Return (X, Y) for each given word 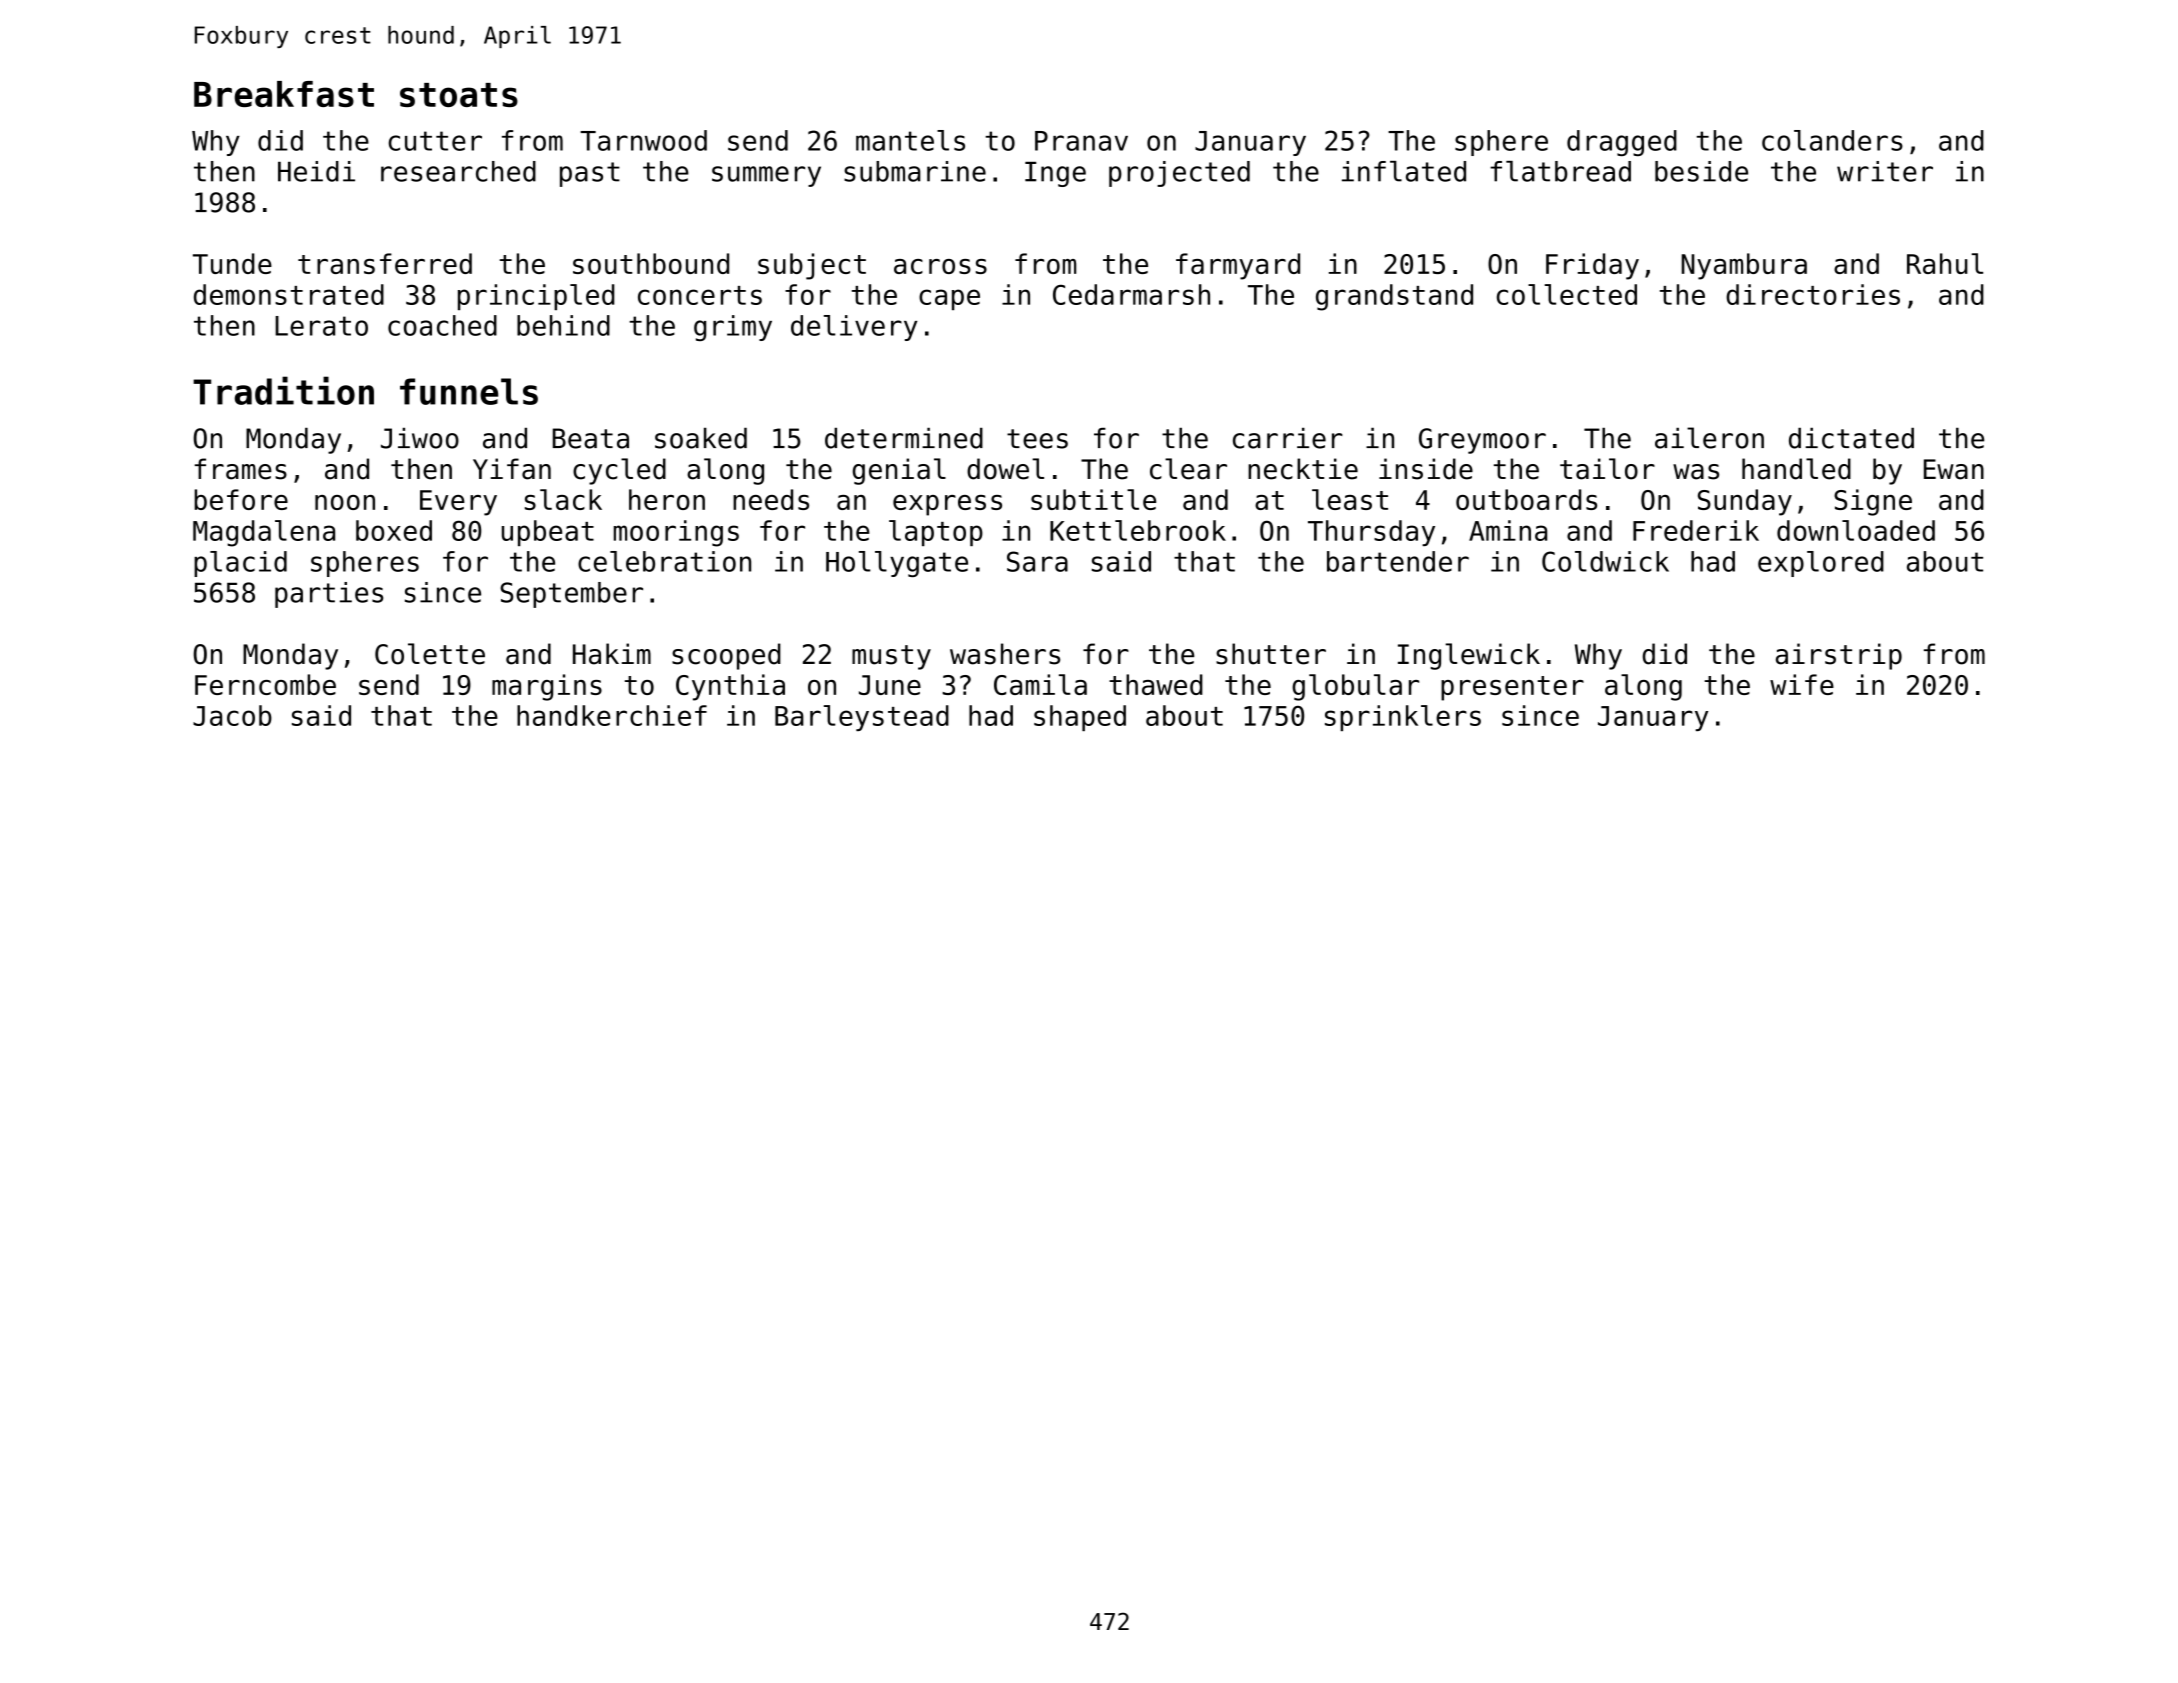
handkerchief (612, 715)
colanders (1832, 140)
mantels (910, 140)
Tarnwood (643, 140)
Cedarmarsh (1131, 294)
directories (1813, 294)
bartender (1398, 561)
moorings (676, 533)
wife (1802, 684)
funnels (469, 391)
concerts (700, 295)
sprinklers (1403, 718)
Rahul (1945, 263)
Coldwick (1605, 561)
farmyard (1238, 266)
